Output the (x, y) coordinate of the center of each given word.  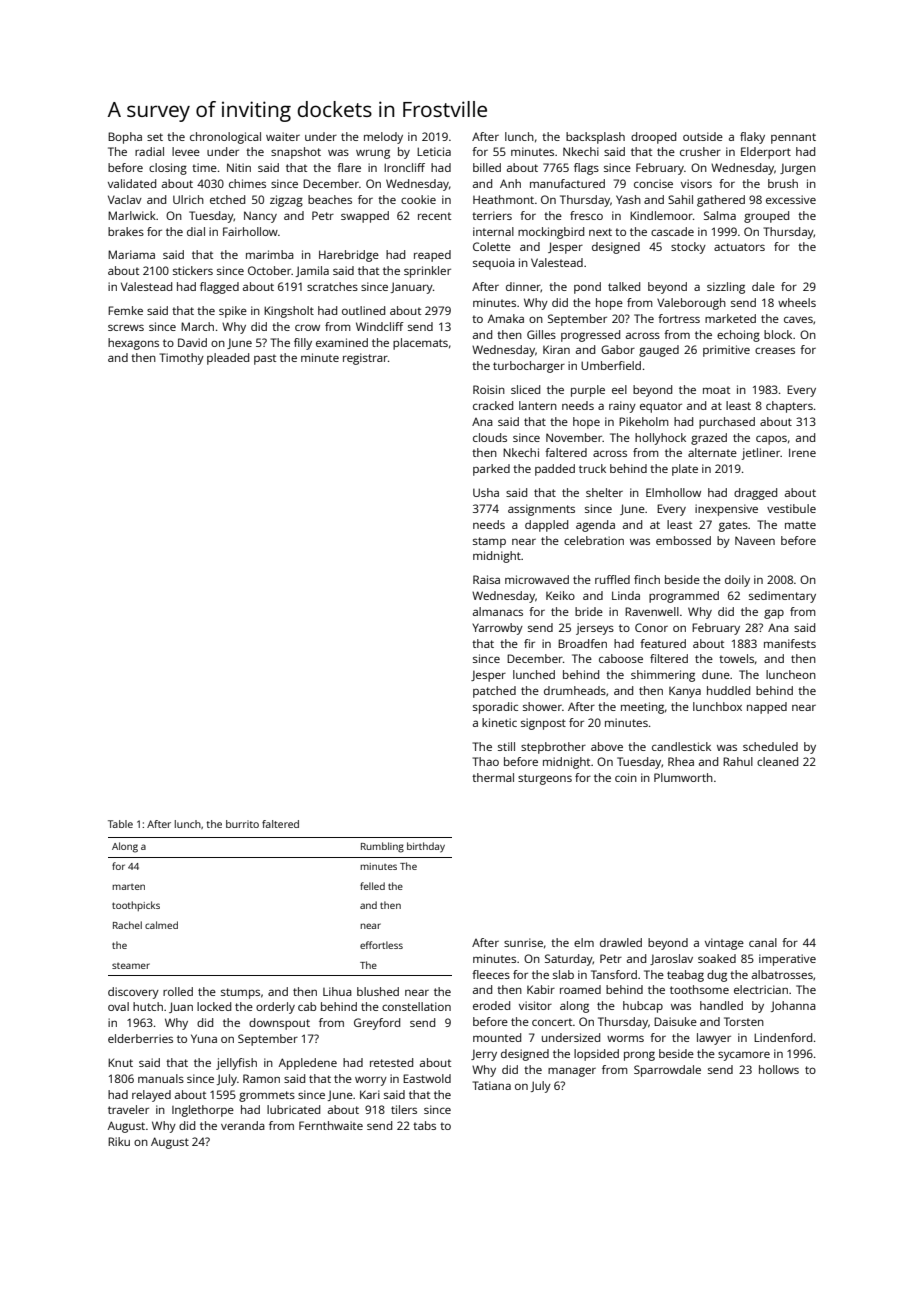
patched (494, 692)
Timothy (181, 359)
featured (663, 643)
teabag (685, 976)
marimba (270, 254)
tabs (424, 1125)
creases (775, 350)
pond (587, 288)
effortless (381, 945)
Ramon (261, 1078)
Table (120, 824)
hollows (779, 1069)
